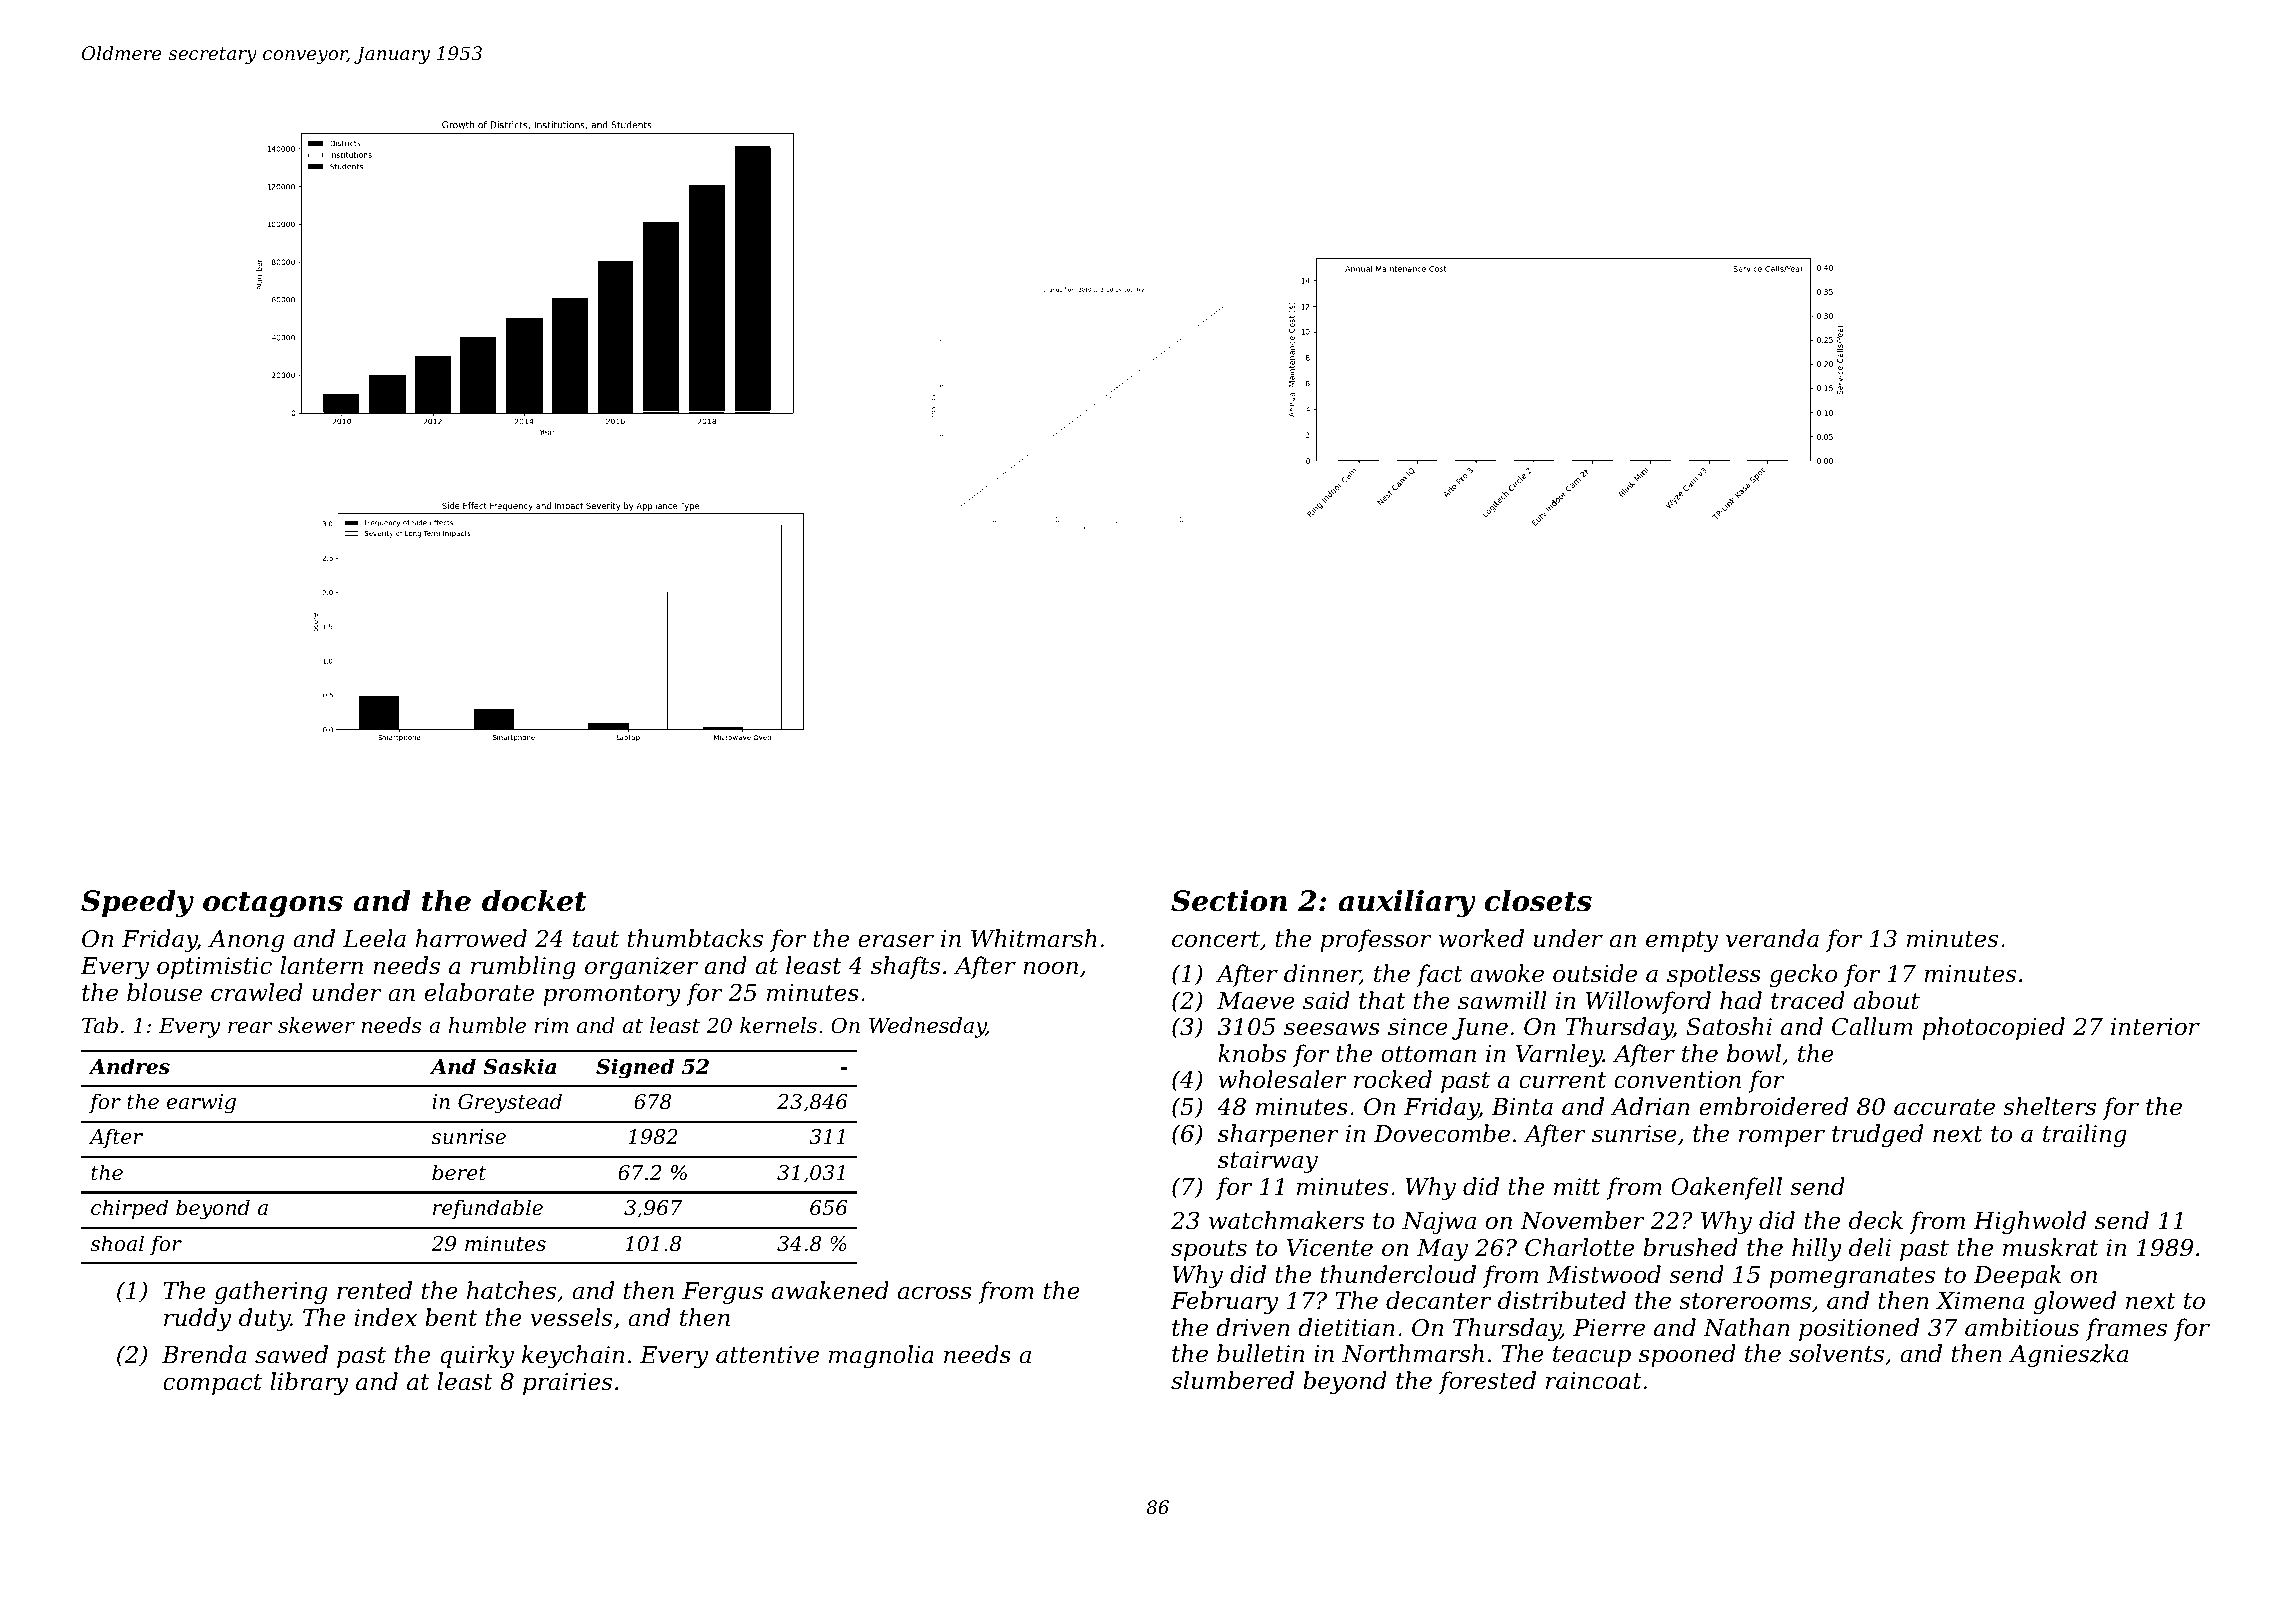  What do you see at coordinates (1282, 1079) in the image?
I see `wholesaler` at bounding box center [1282, 1079].
